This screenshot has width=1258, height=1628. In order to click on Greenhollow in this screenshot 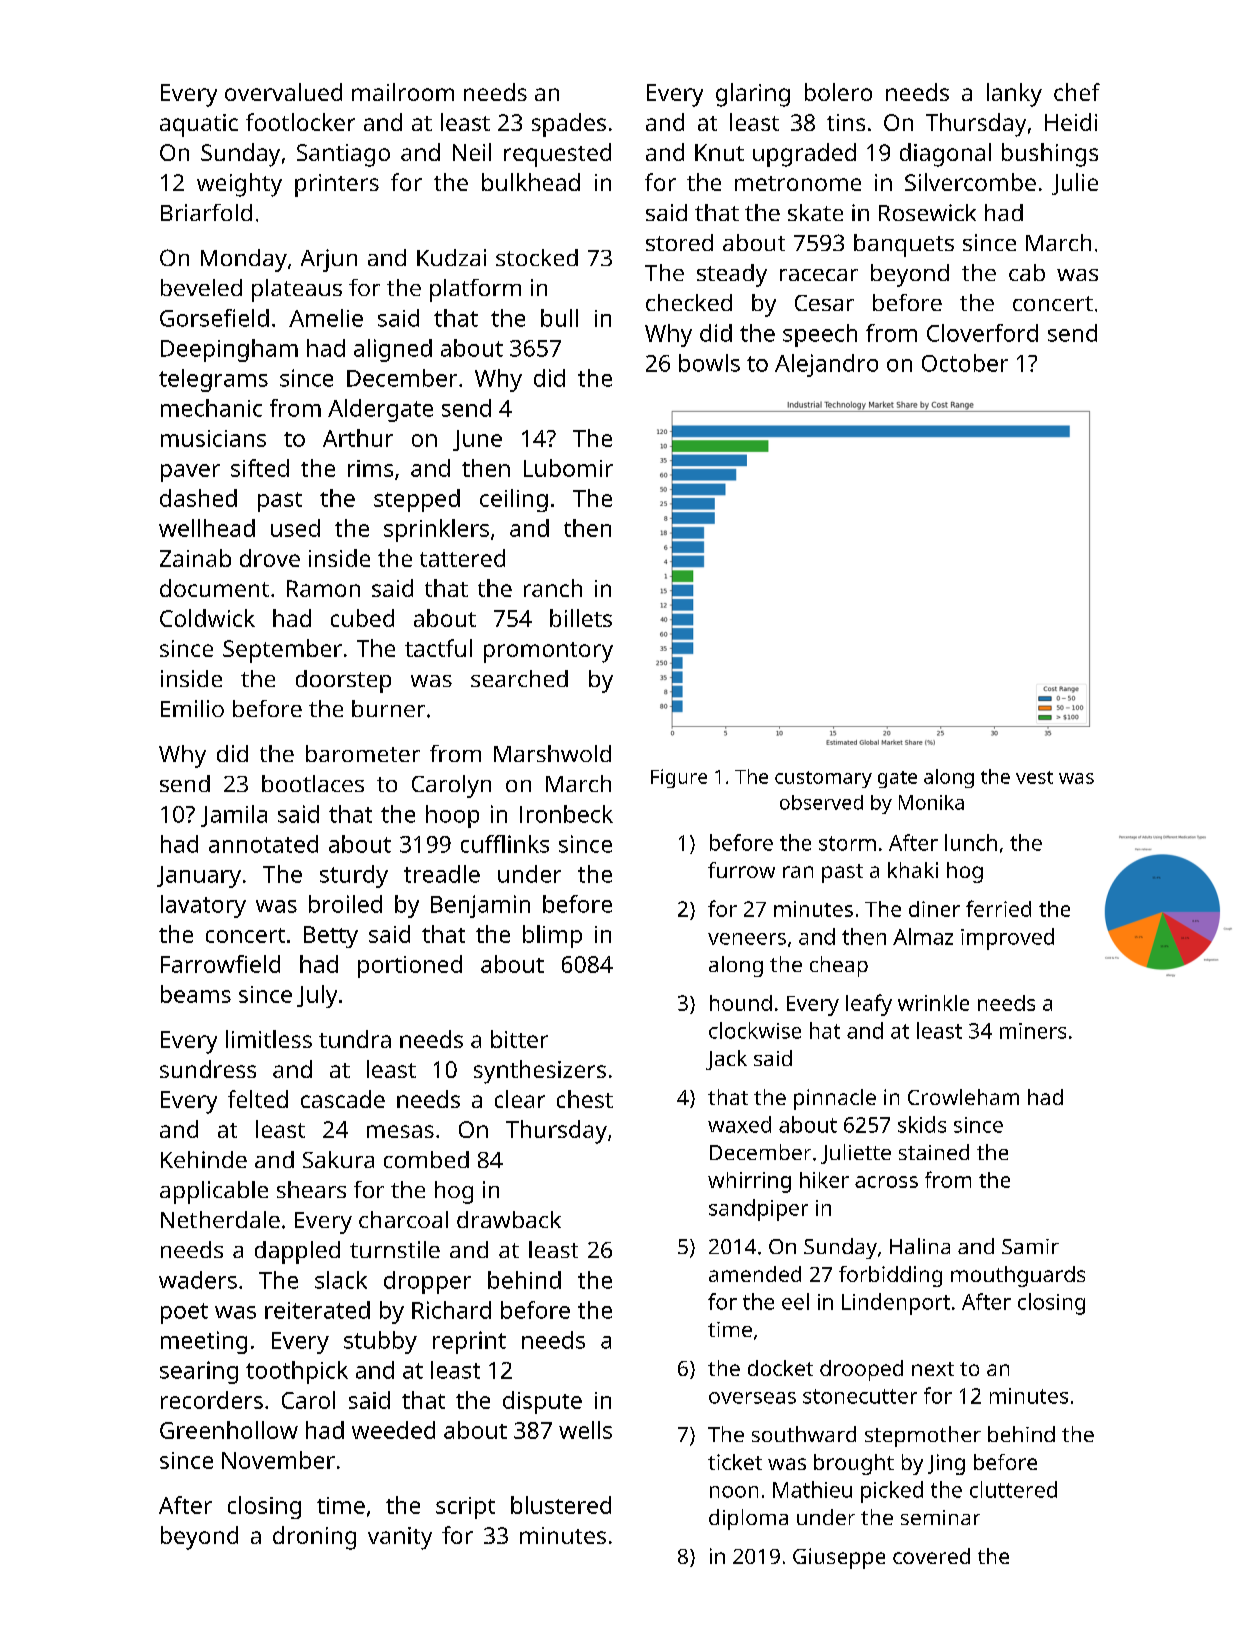, I will do `click(229, 1430)`.
